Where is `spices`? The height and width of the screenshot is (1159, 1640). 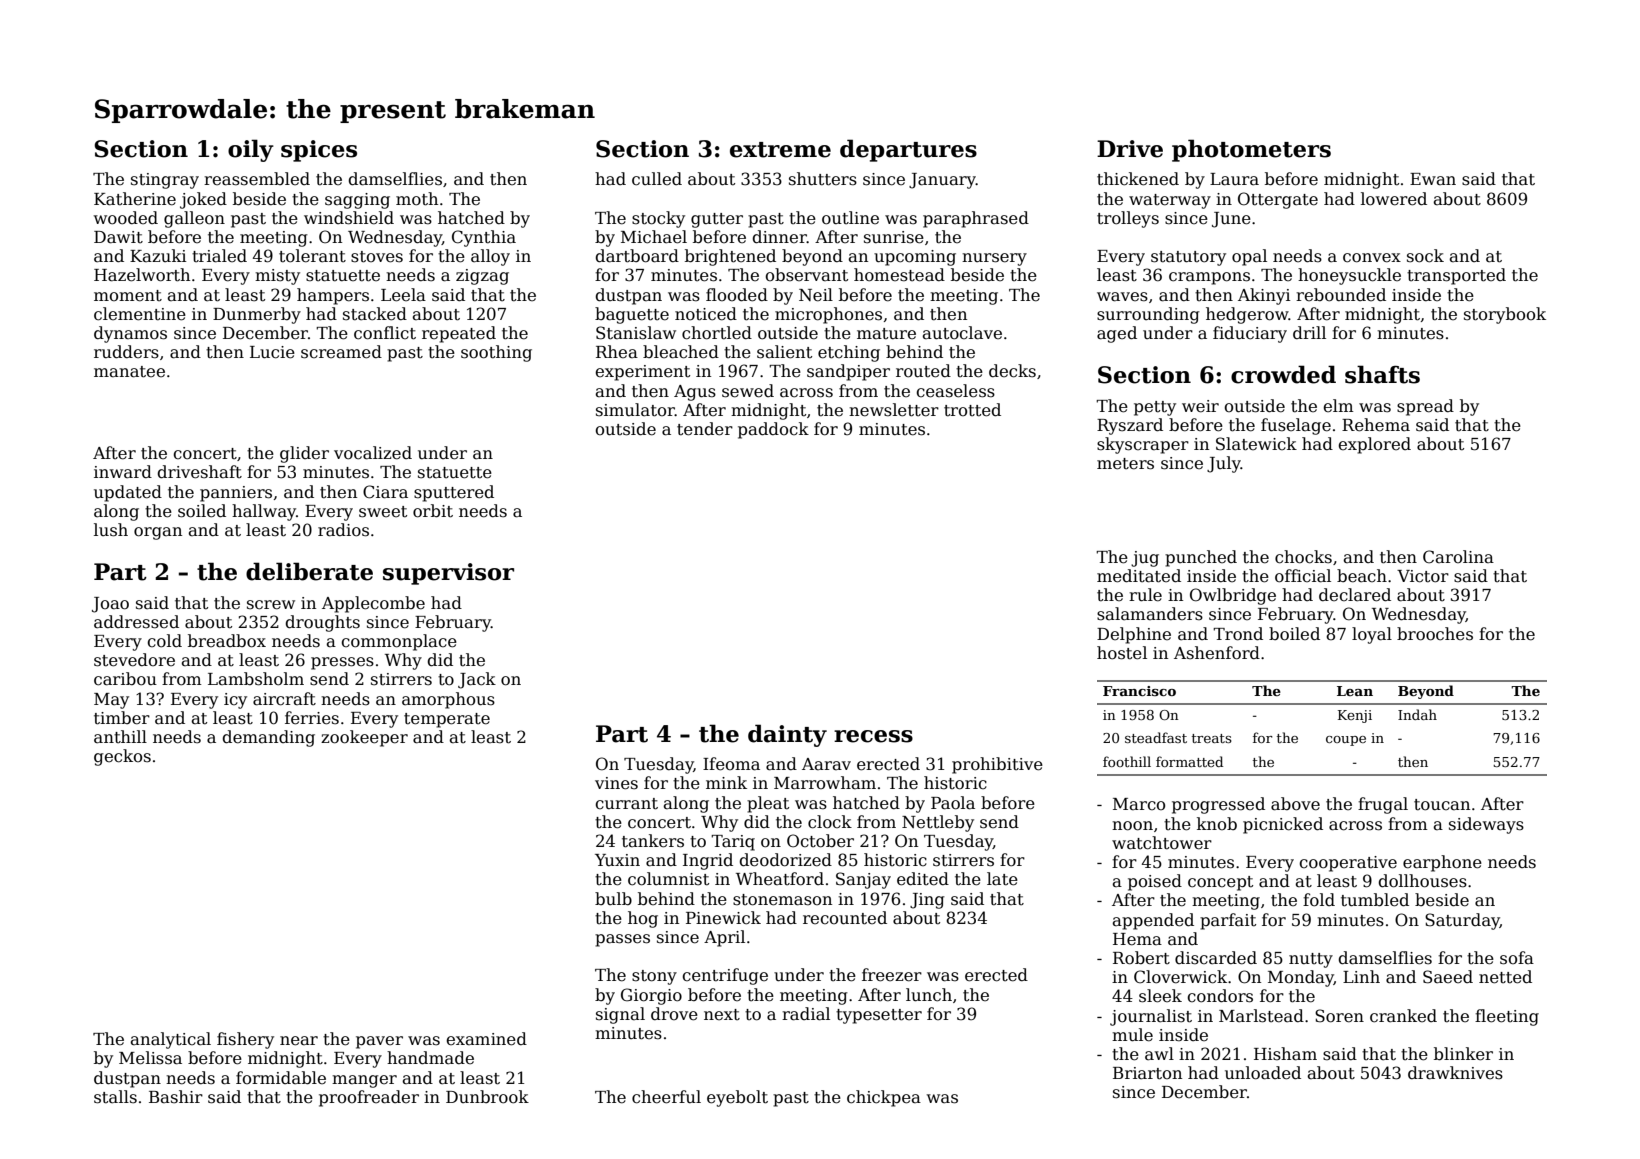
spices is located at coordinates (319, 151).
